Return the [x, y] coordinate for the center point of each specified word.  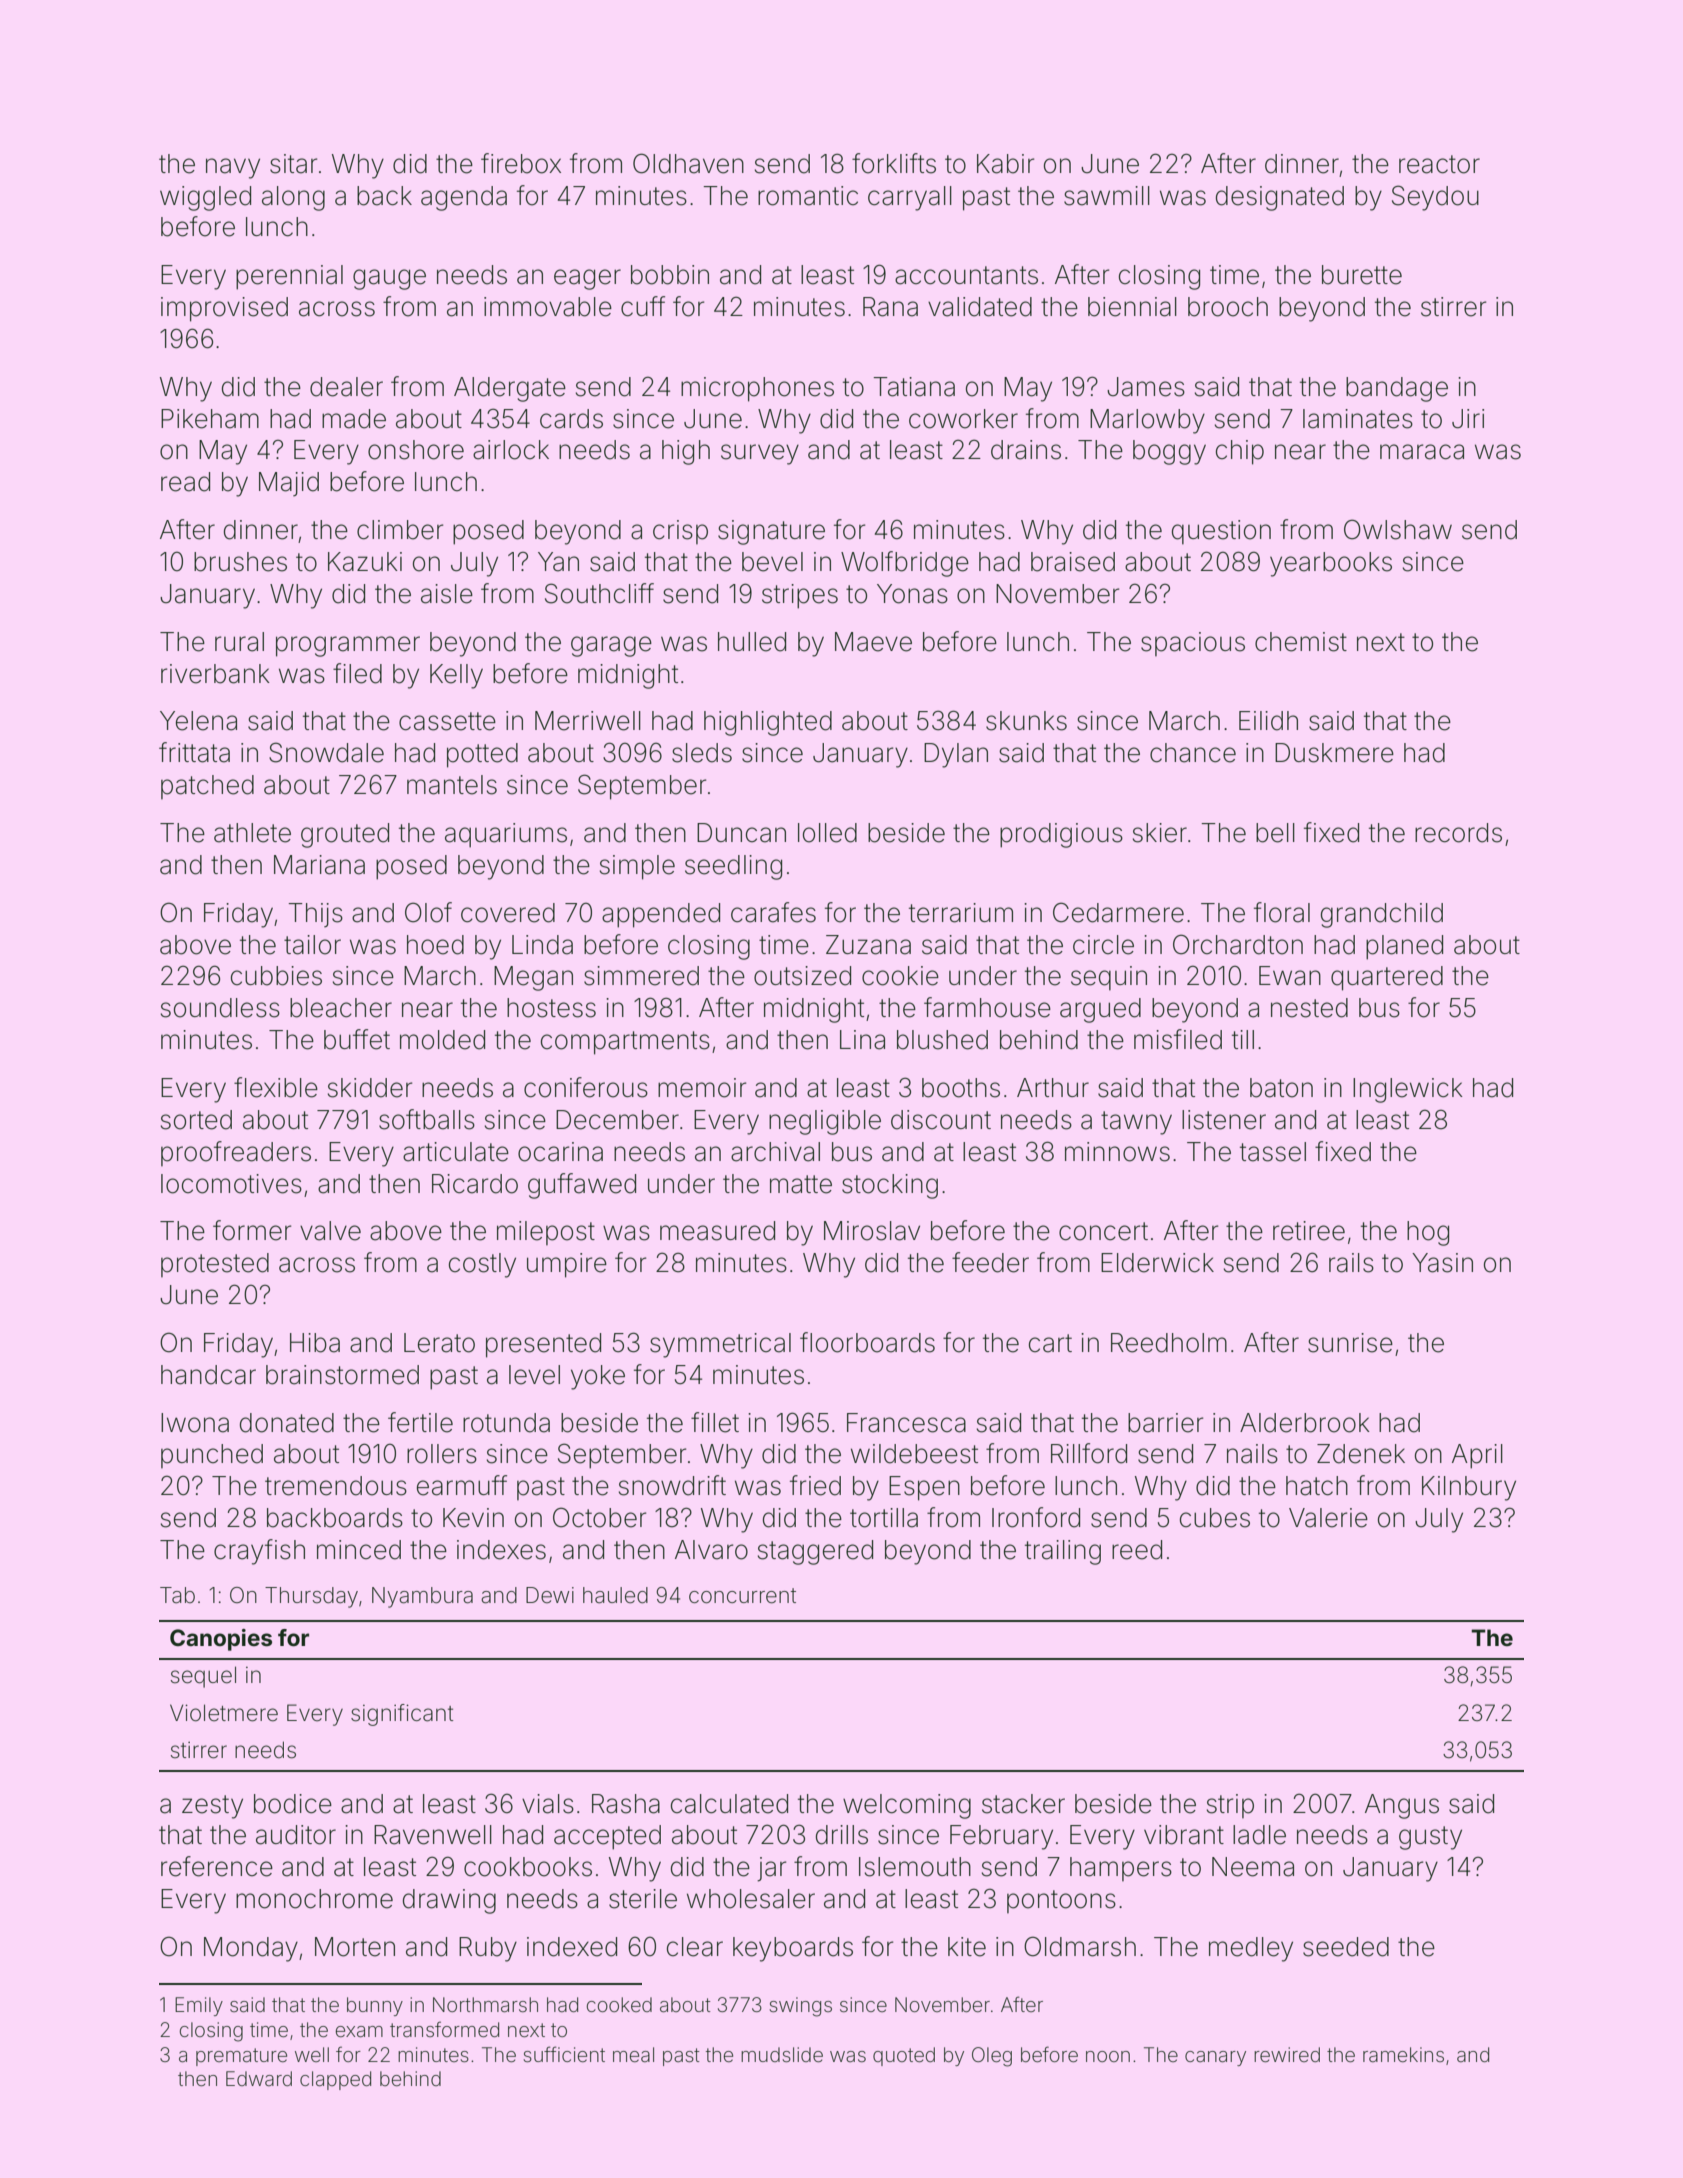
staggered [815, 1552]
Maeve [873, 642]
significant [402, 1715]
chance [1193, 753]
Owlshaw [1398, 529]
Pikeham [210, 419]
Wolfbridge [905, 564]
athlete [252, 833]
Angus [1402, 1806]
